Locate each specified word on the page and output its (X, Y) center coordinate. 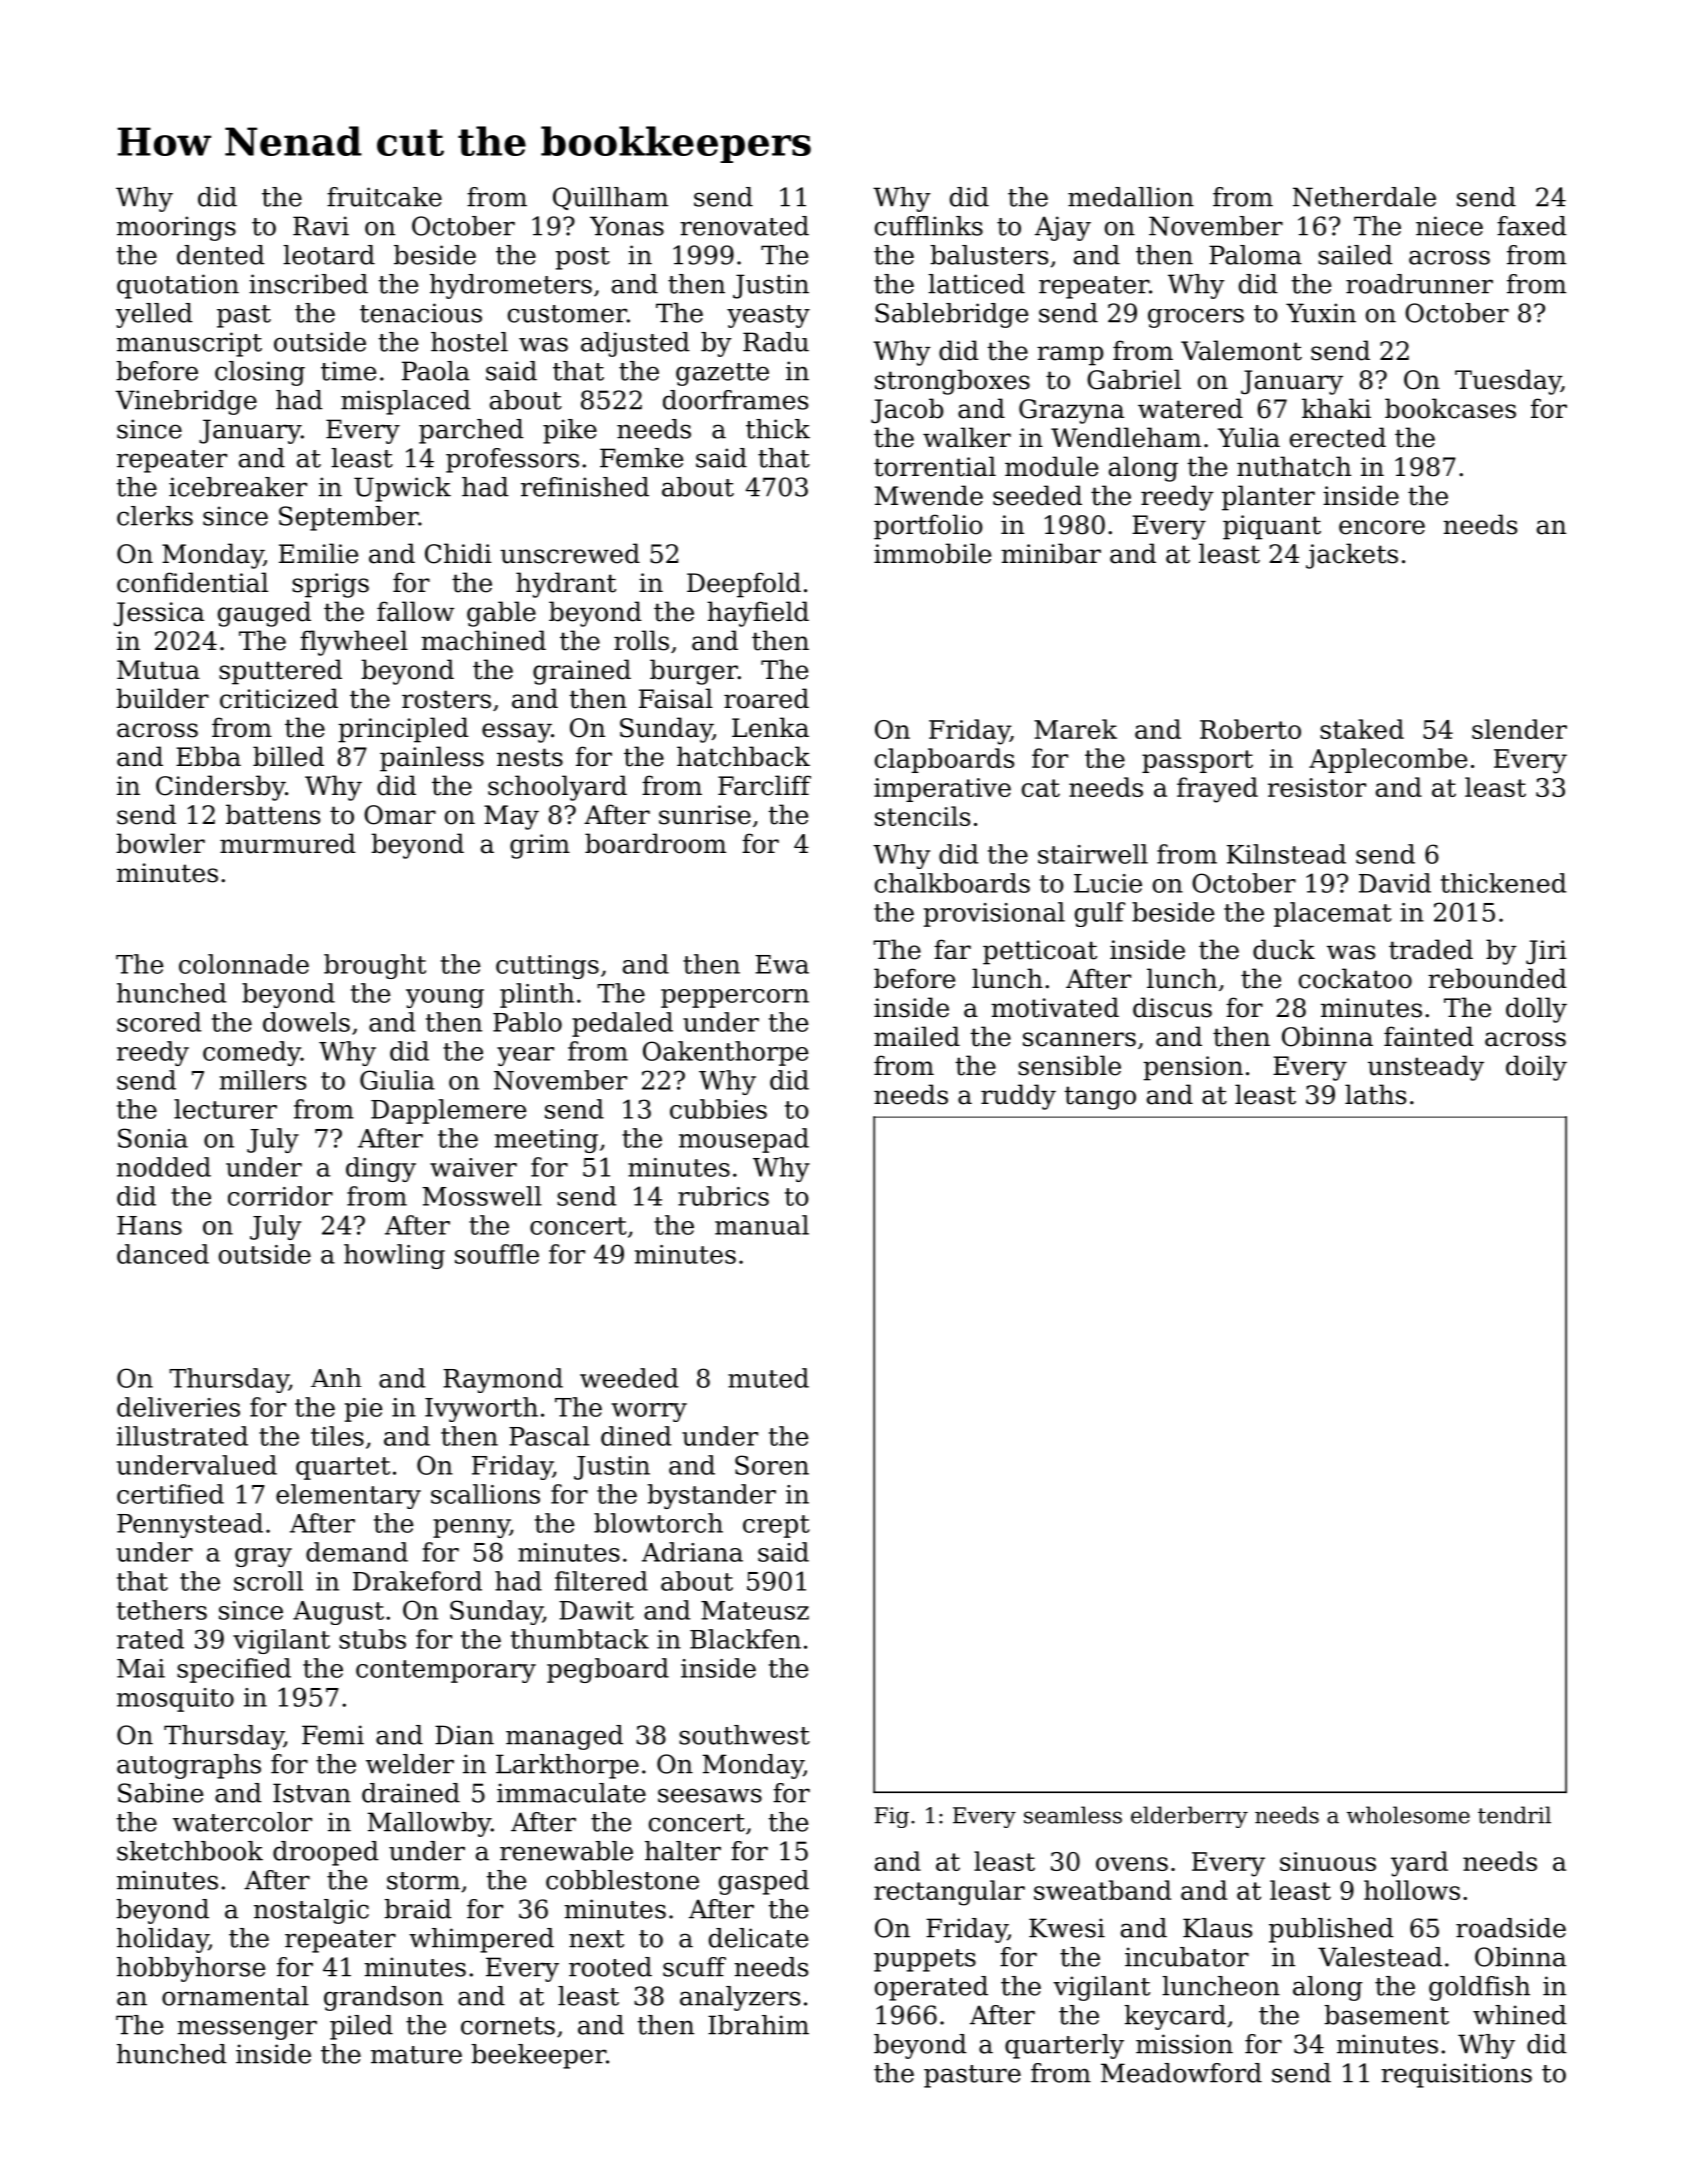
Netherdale (1364, 197)
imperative (942, 790)
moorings (176, 228)
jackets (1352, 556)
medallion (1131, 197)
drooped (326, 1853)
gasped (764, 1882)
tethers (162, 1610)
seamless (1073, 1815)
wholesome (1408, 1815)
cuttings (547, 967)
